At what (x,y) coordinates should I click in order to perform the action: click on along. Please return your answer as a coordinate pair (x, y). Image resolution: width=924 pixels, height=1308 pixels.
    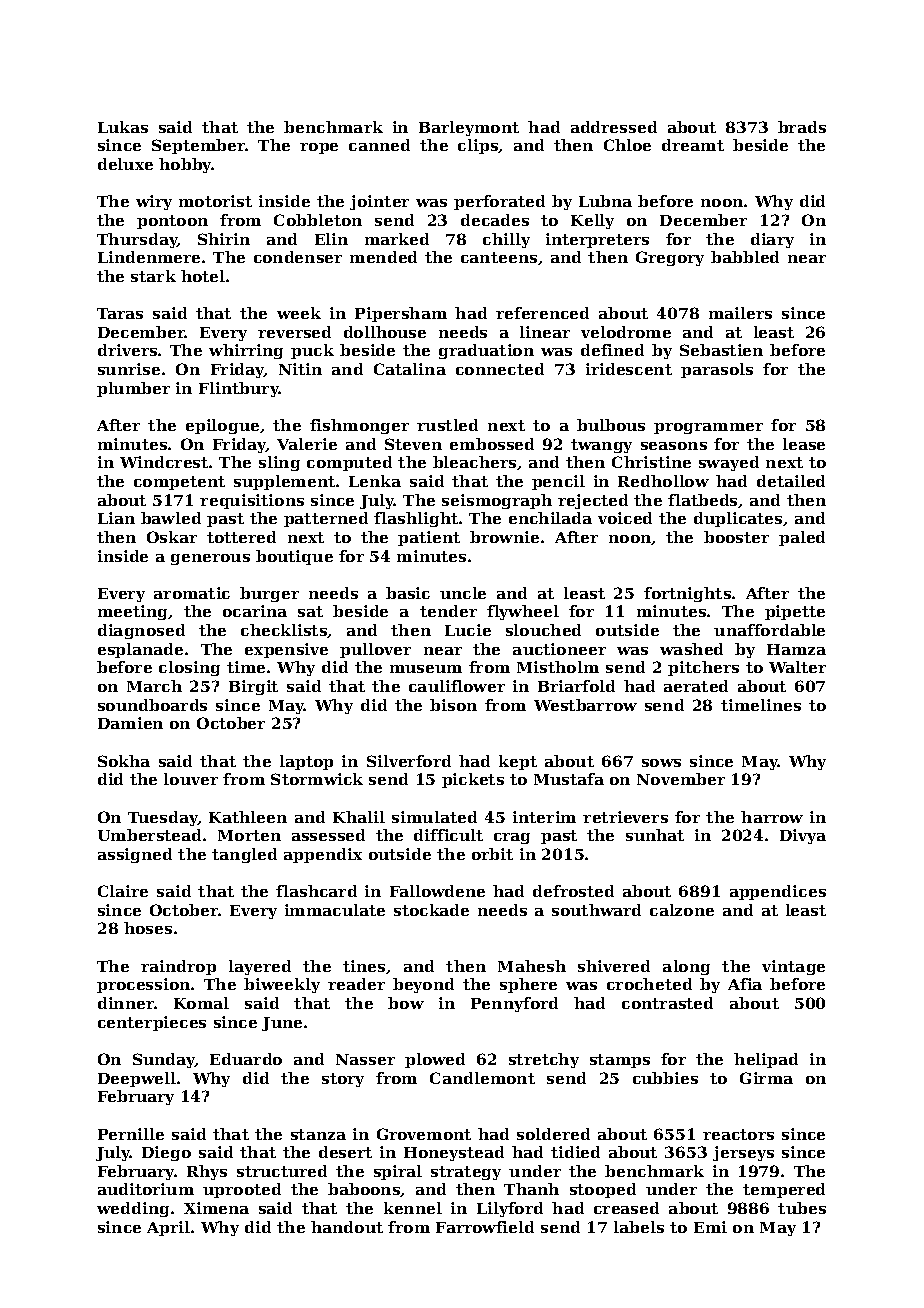
    Looking at the image, I should click on (686, 967).
